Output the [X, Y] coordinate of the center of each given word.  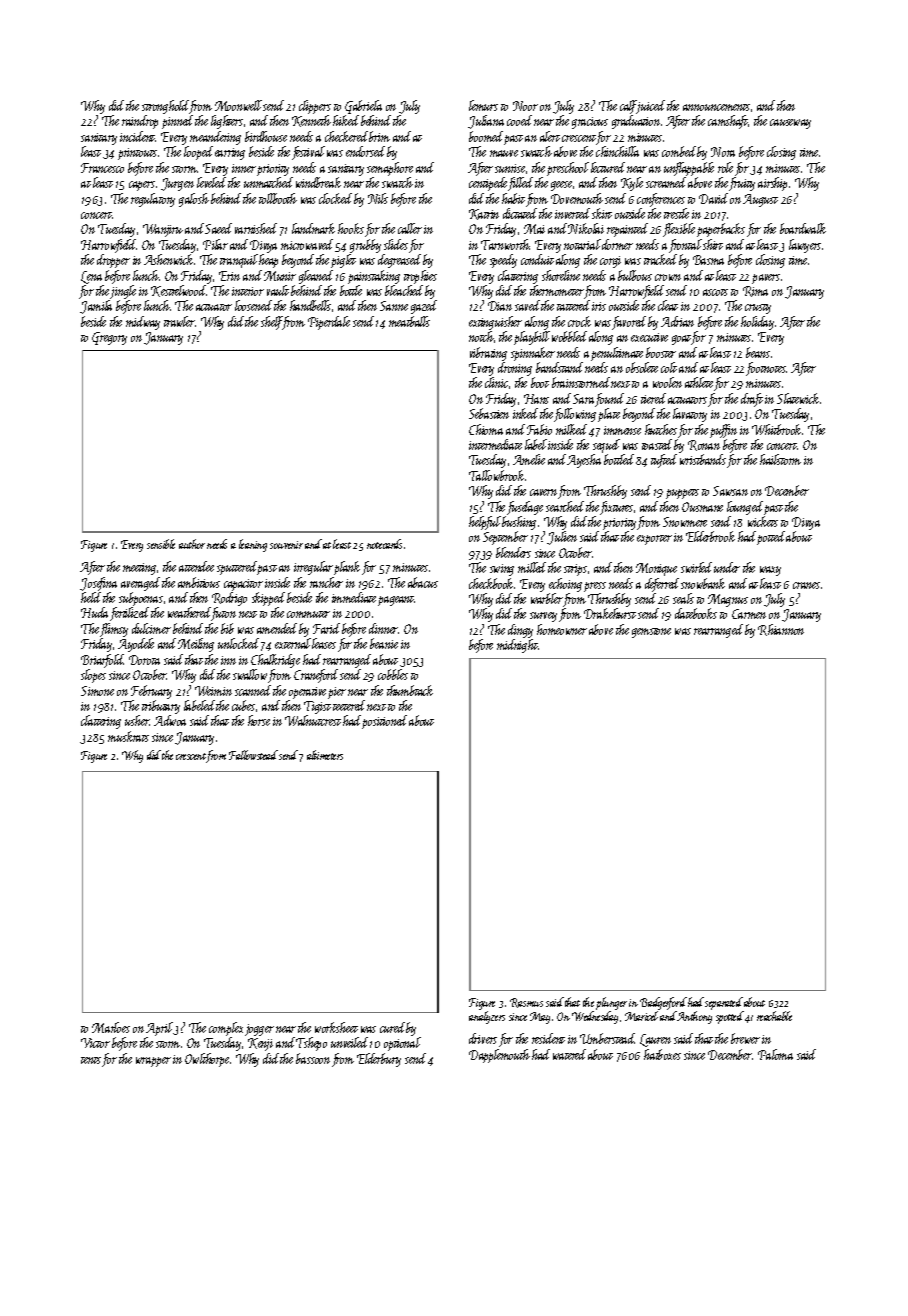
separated [724, 1003]
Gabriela [363, 107]
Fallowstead [253, 755]
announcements [716, 107]
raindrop [140, 122]
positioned [384, 722]
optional [402, 1044]
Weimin [213, 691]
